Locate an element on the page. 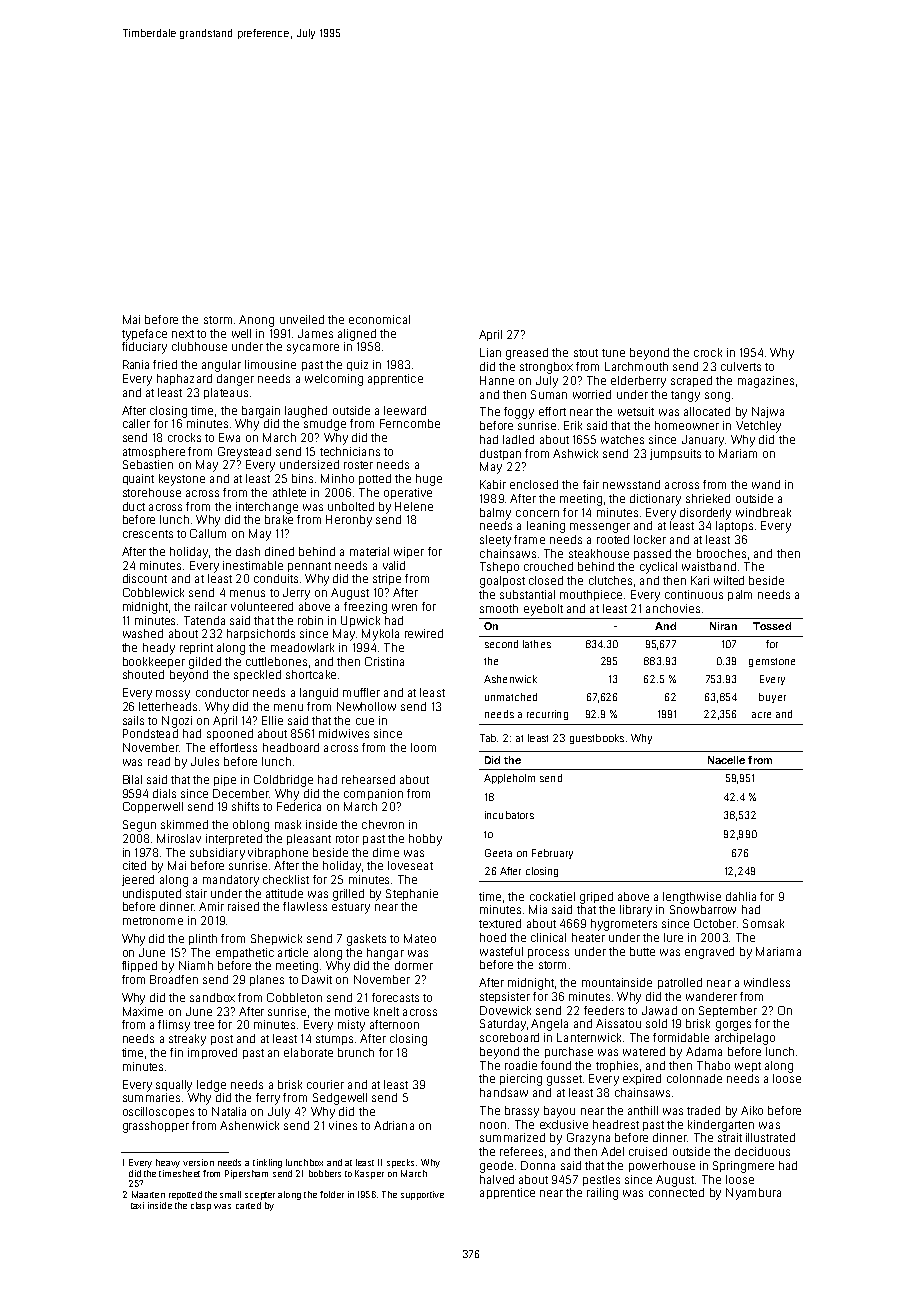 The height and width of the document is (1308, 924). stout is located at coordinates (586, 353).
